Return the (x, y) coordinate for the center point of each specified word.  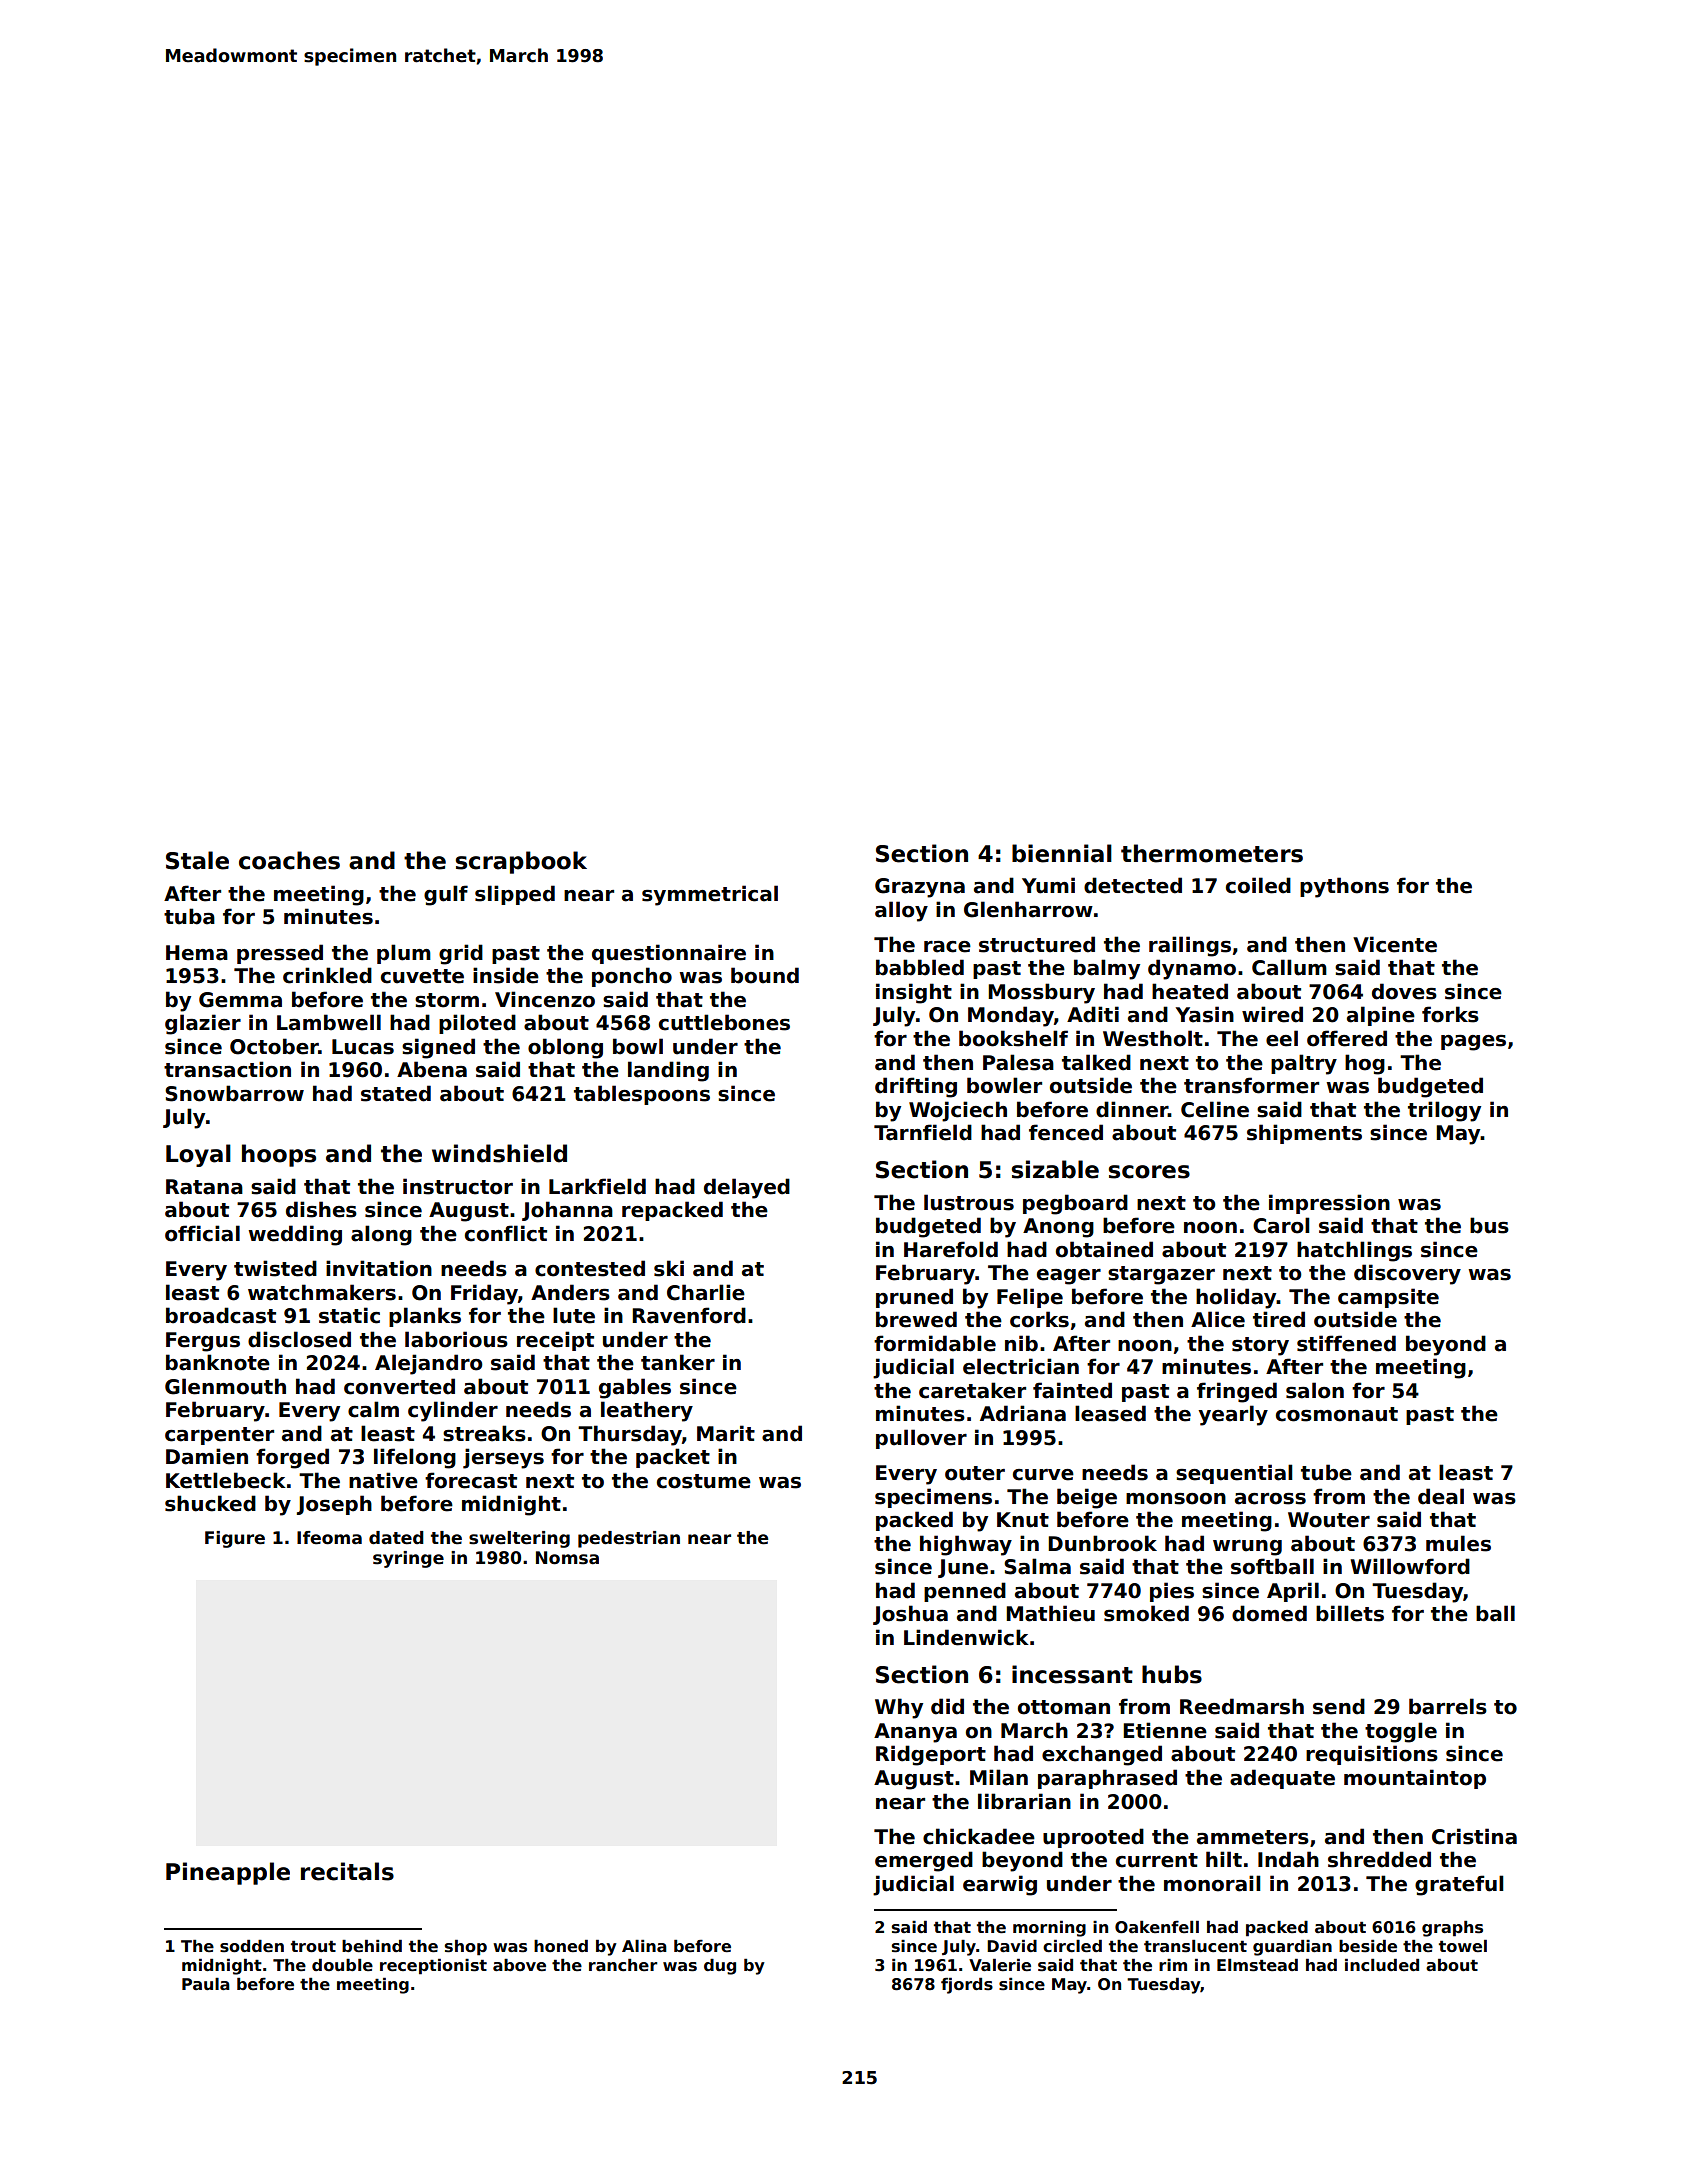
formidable (935, 1343)
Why (899, 1708)
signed (438, 1048)
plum (404, 954)
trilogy (1444, 1111)
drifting (916, 1087)
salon (1315, 1390)
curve (1043, 1475)
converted (399, 1386)
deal (1441, 1496)
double (342, 1965)
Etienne (1165, 1730)
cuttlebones (724, 1022)
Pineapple (228, 1873)
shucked (210, 1503)
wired (1272, 1014)
